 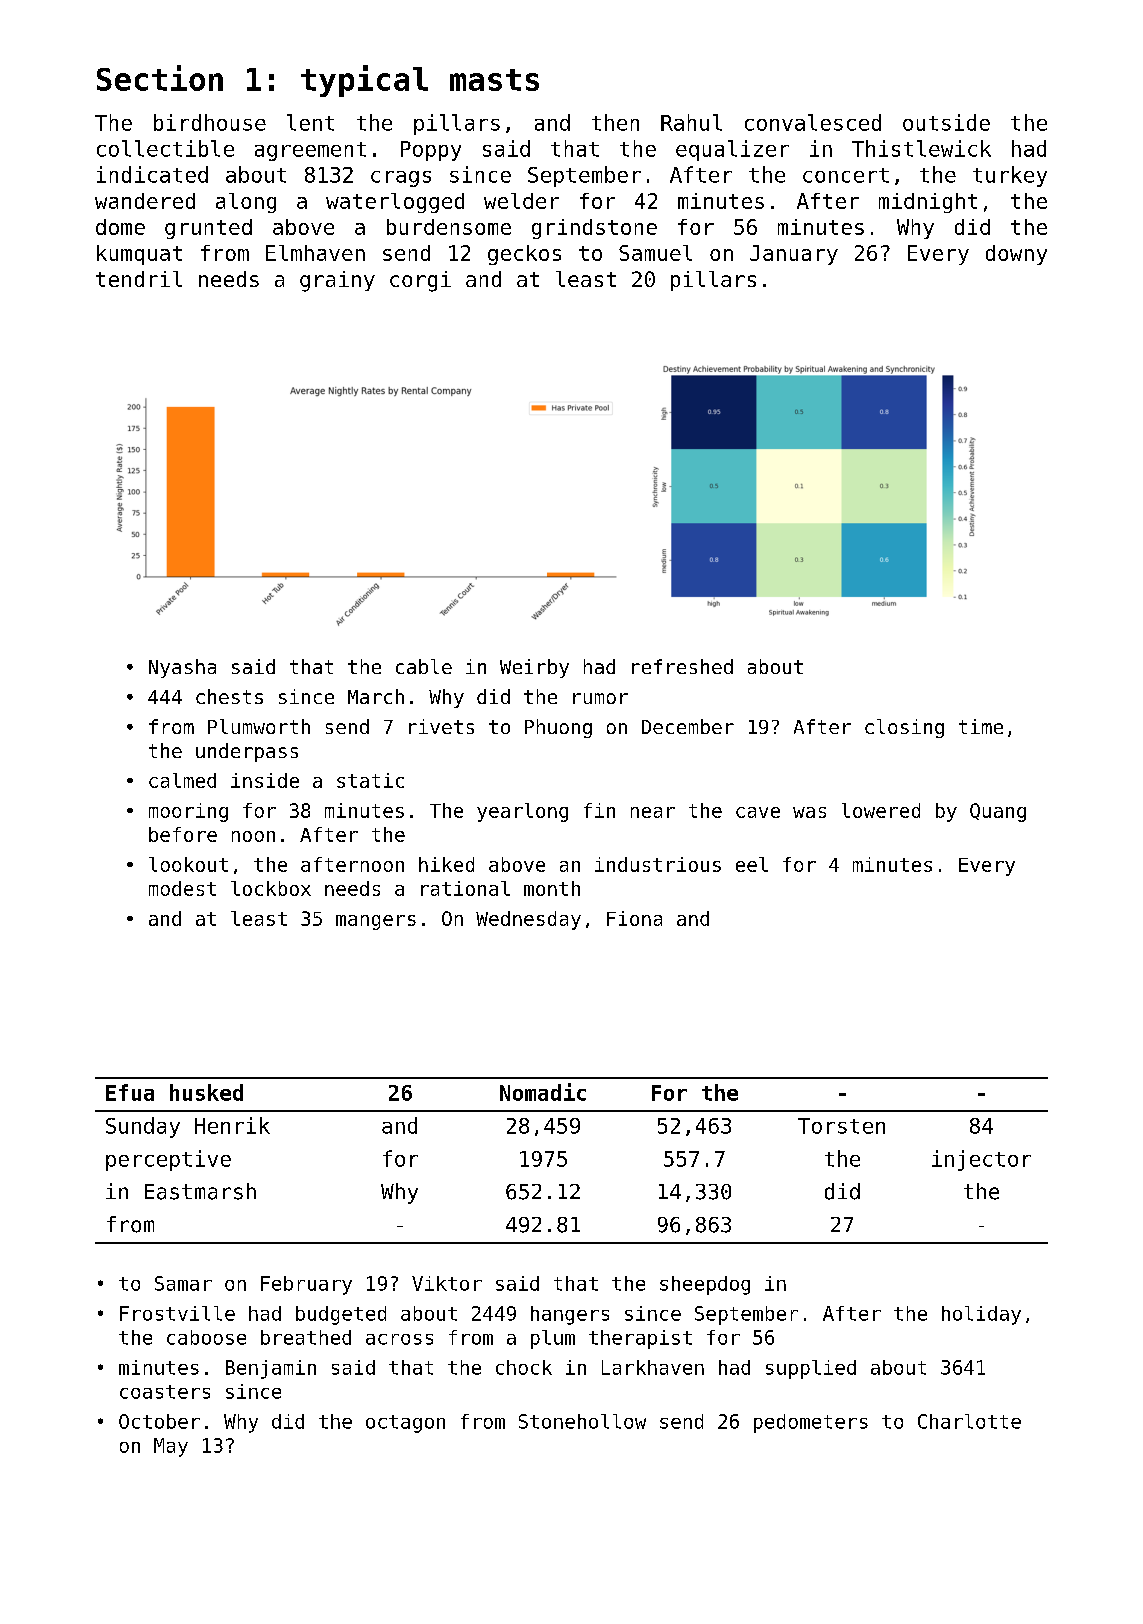 What do you see at coordinates (182, 780) in the image?
I see `calmed` at bounding box center [182, 780].
